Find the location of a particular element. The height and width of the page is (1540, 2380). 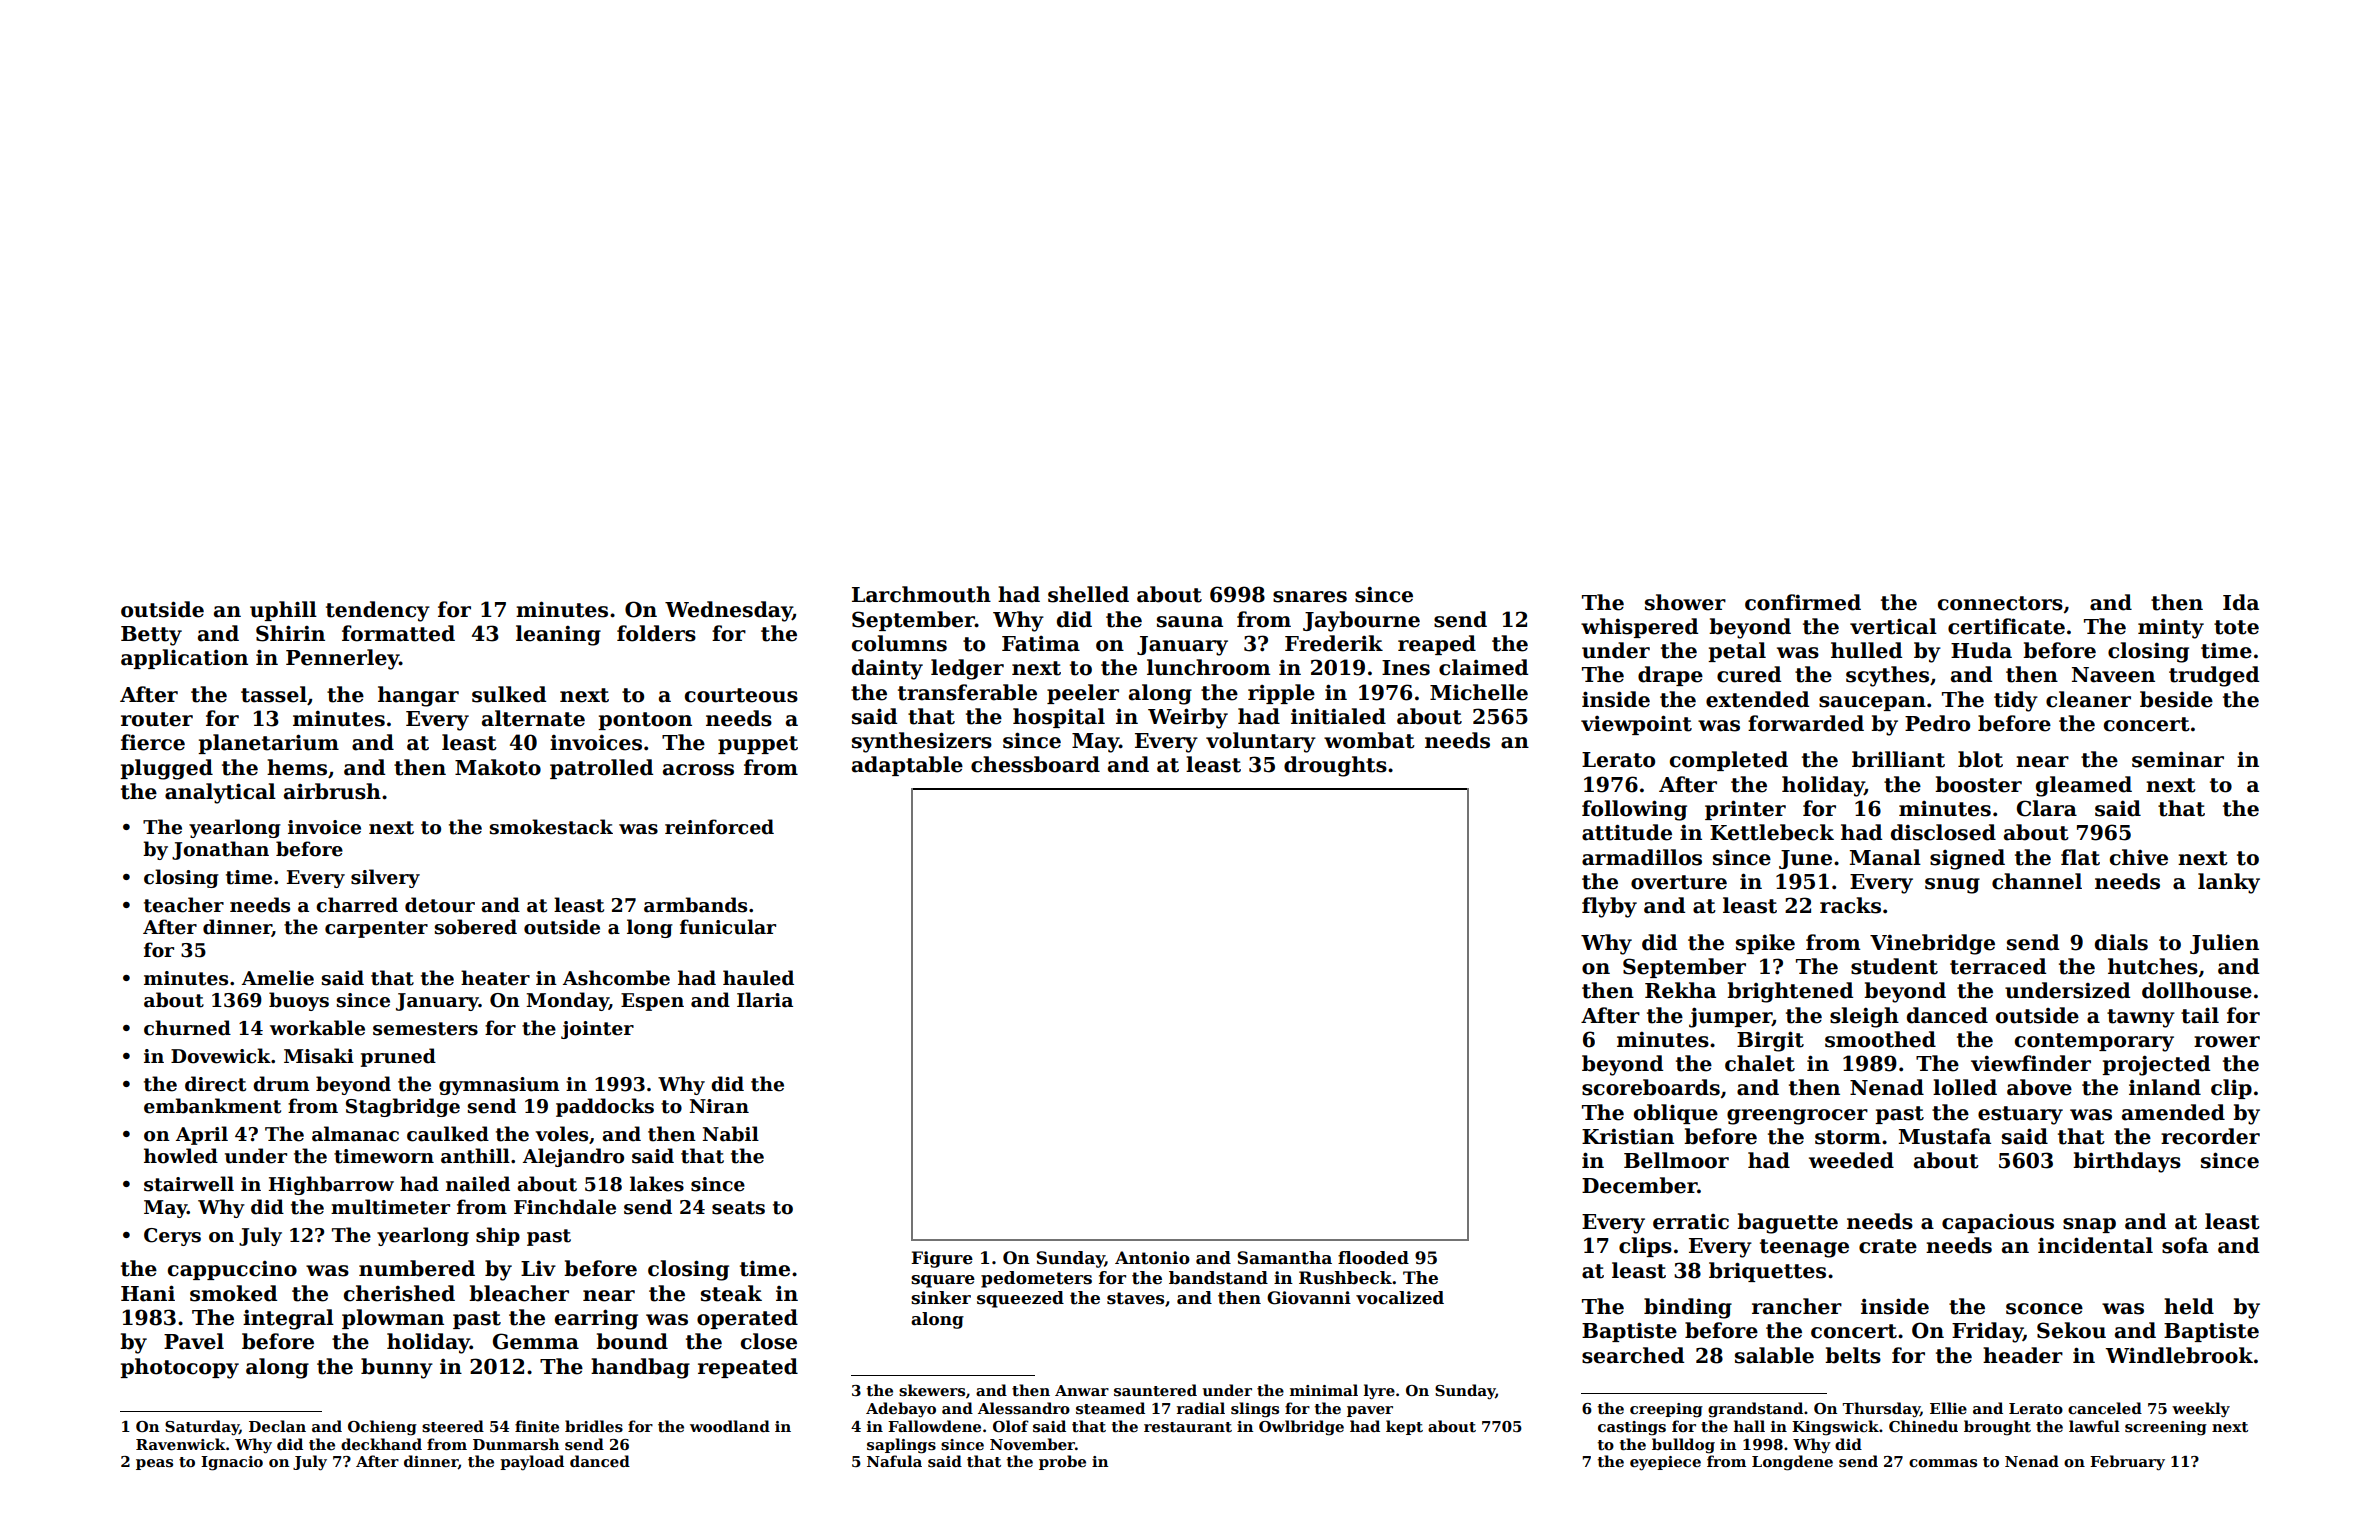

recorder is located at coordinates (2210, 1136).
